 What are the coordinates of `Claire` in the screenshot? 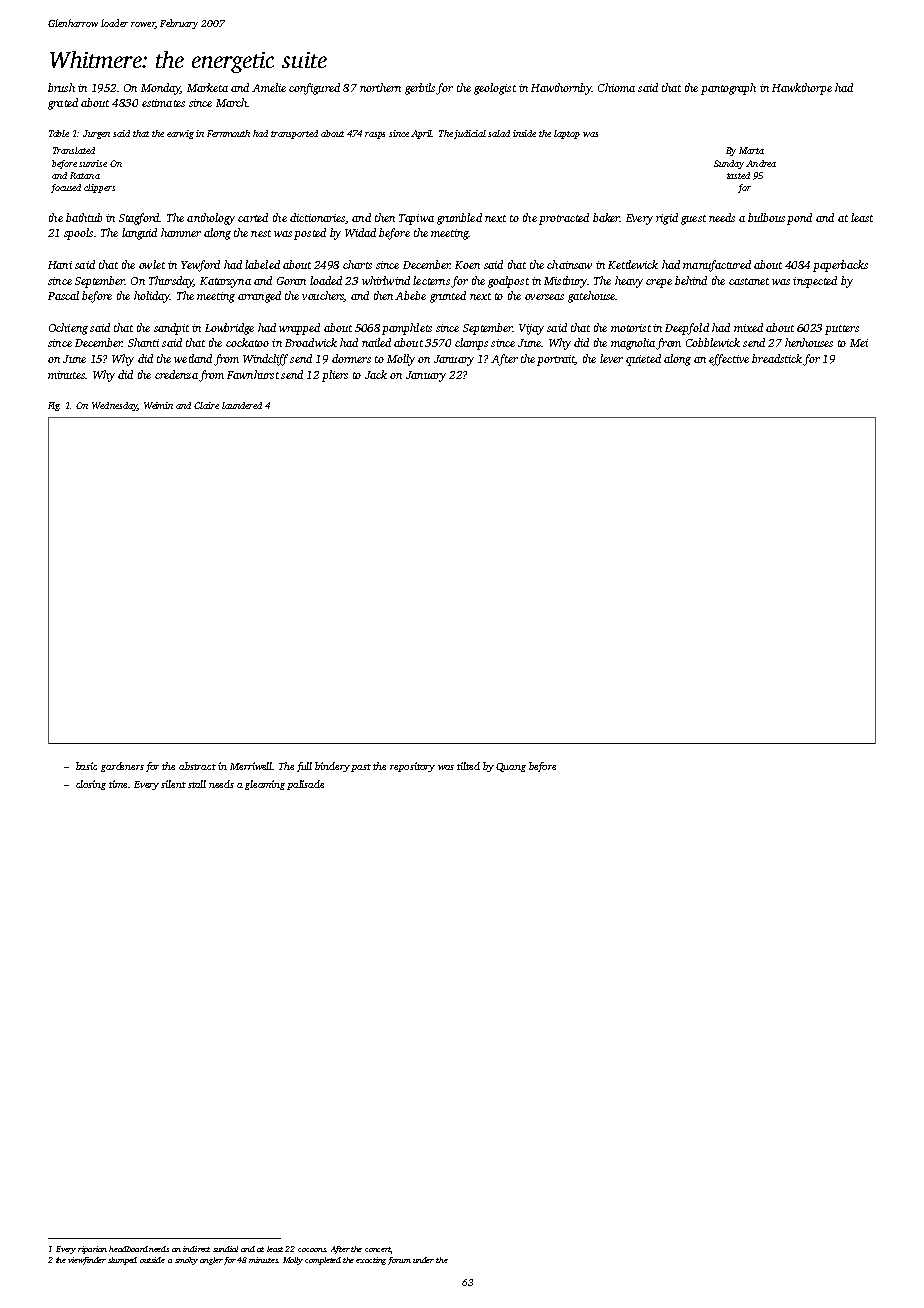 It's located at (206, 405).
